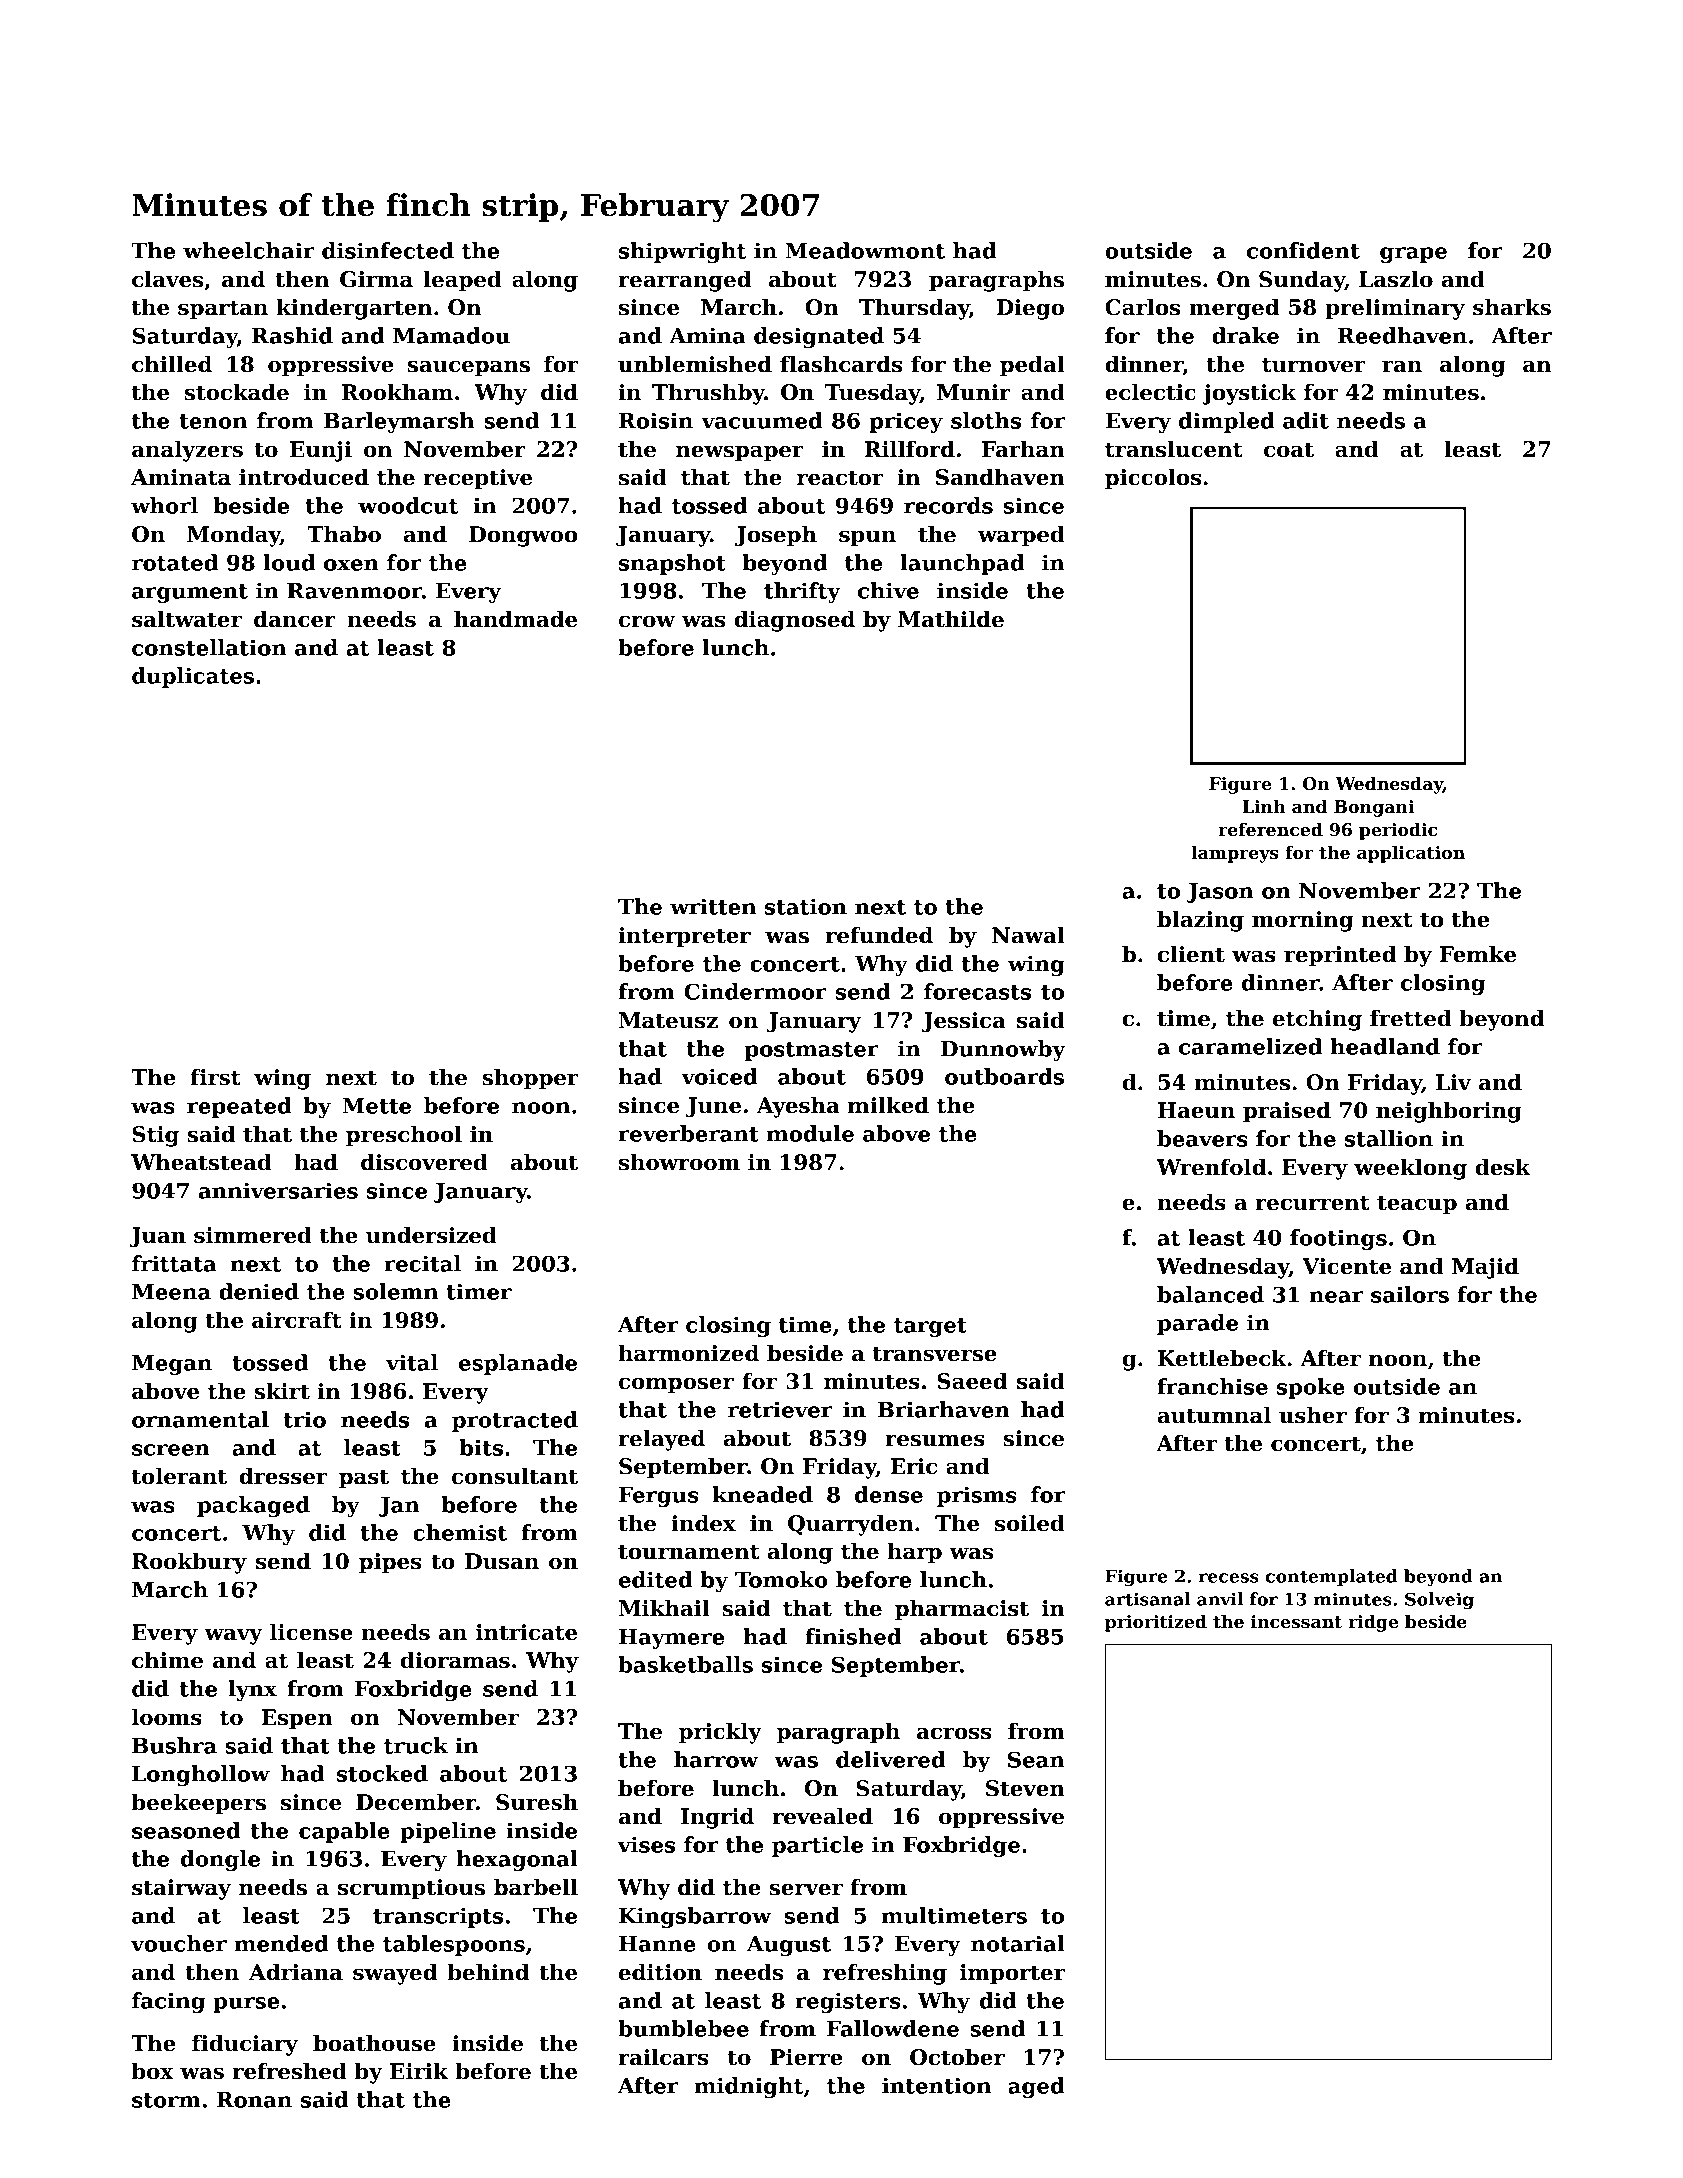 The image size is (1683, 2178). Describe the element at coordinates (749, 2087) in the screenshot. I see `midnight` at that location.
